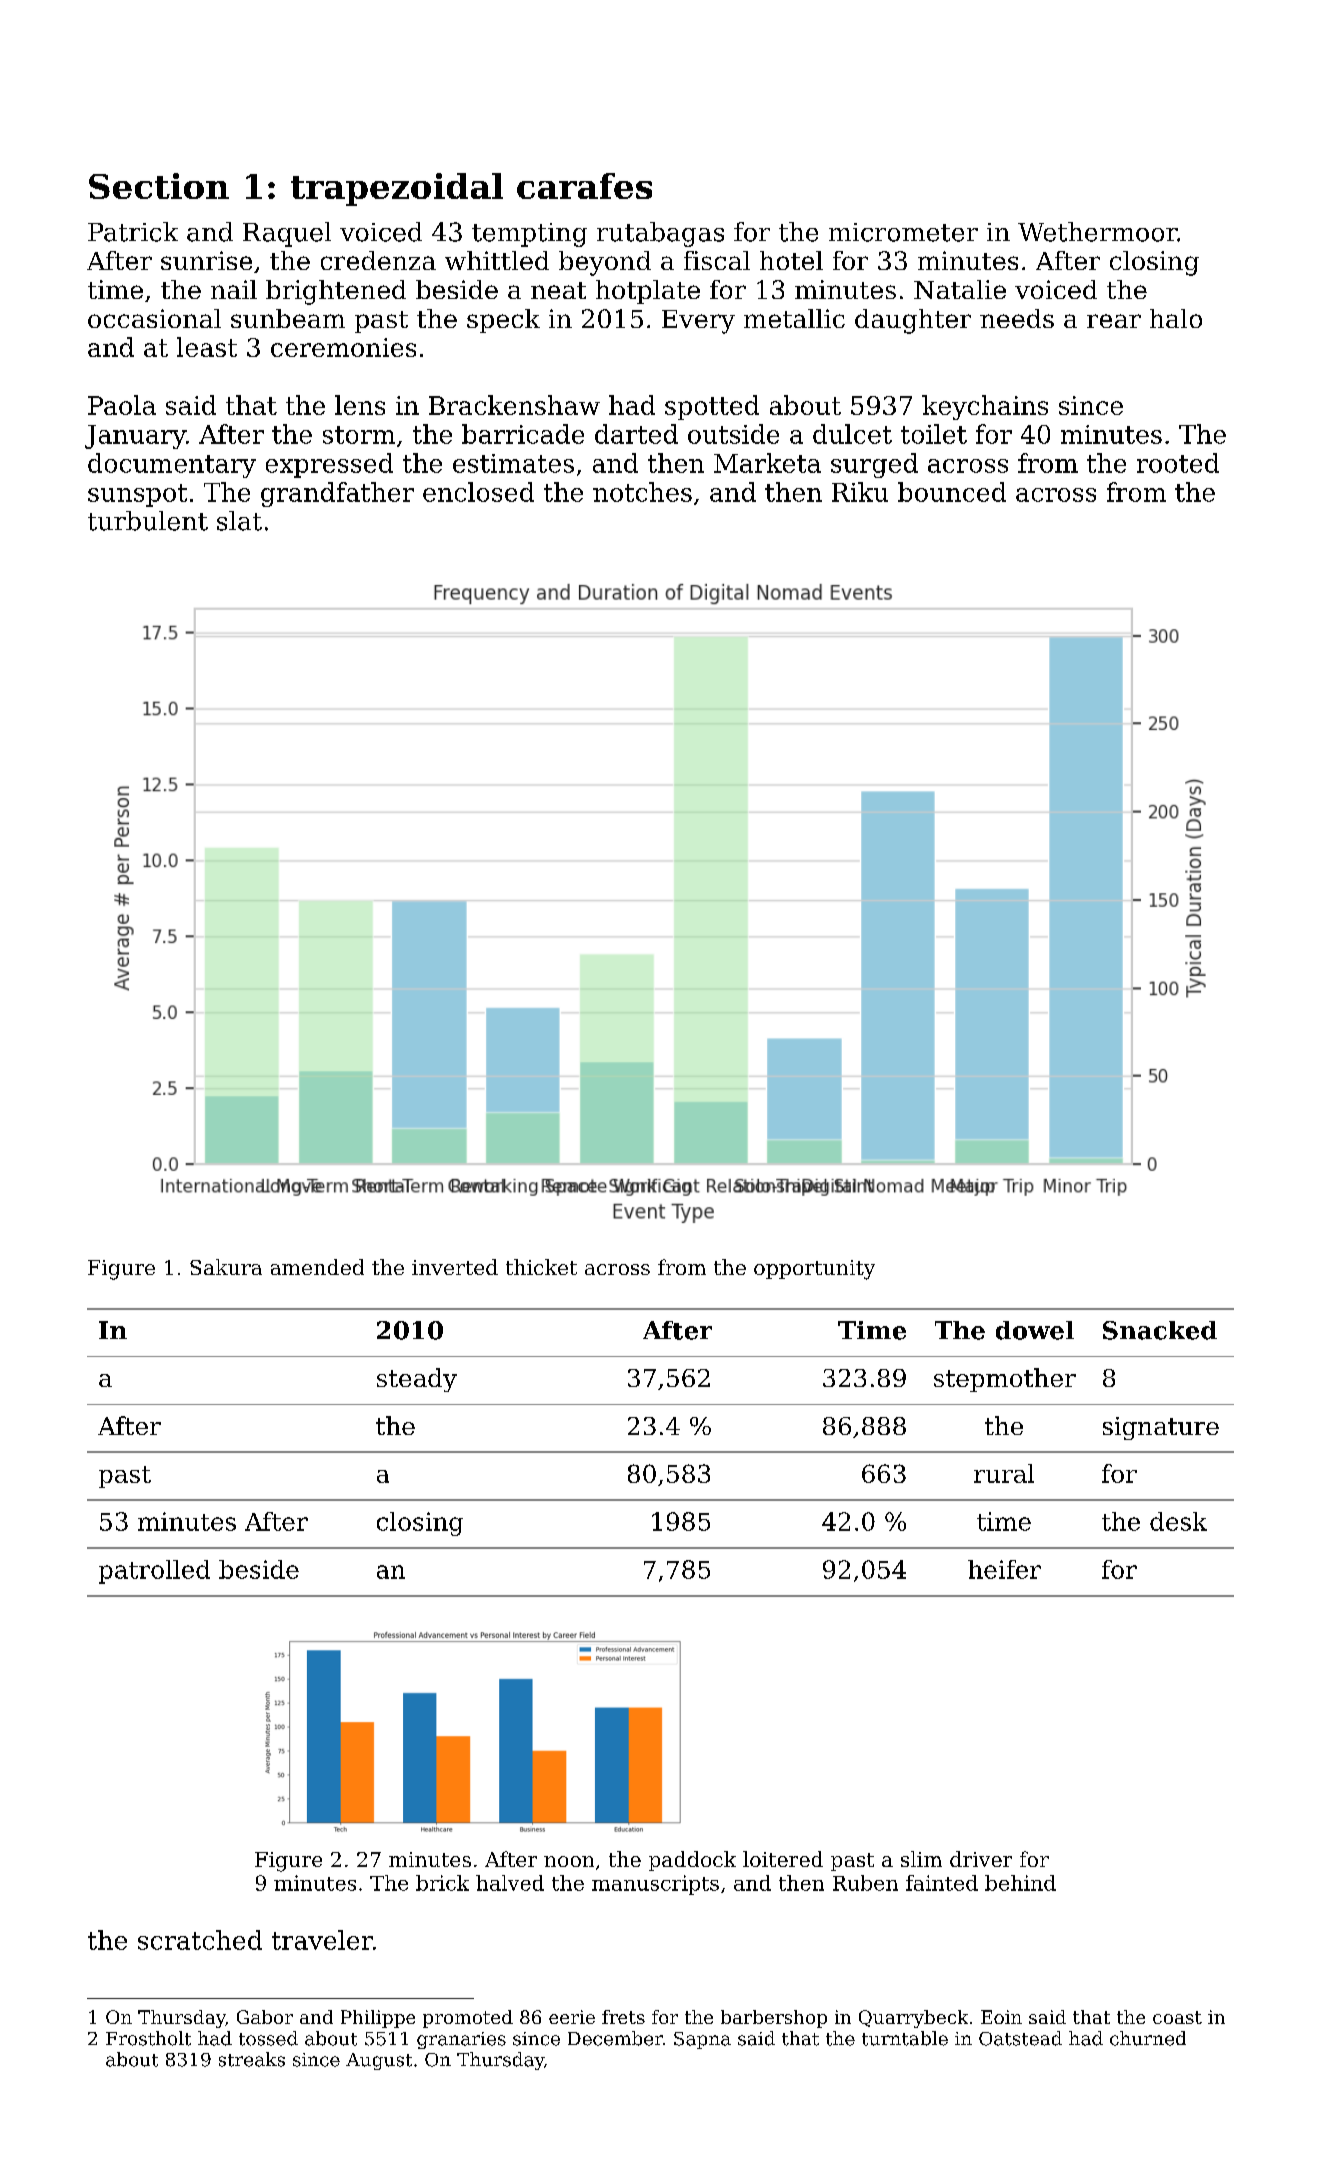 The height and width of the document is (2176, 1321). I want to click on bounced, so click(952, 492).
